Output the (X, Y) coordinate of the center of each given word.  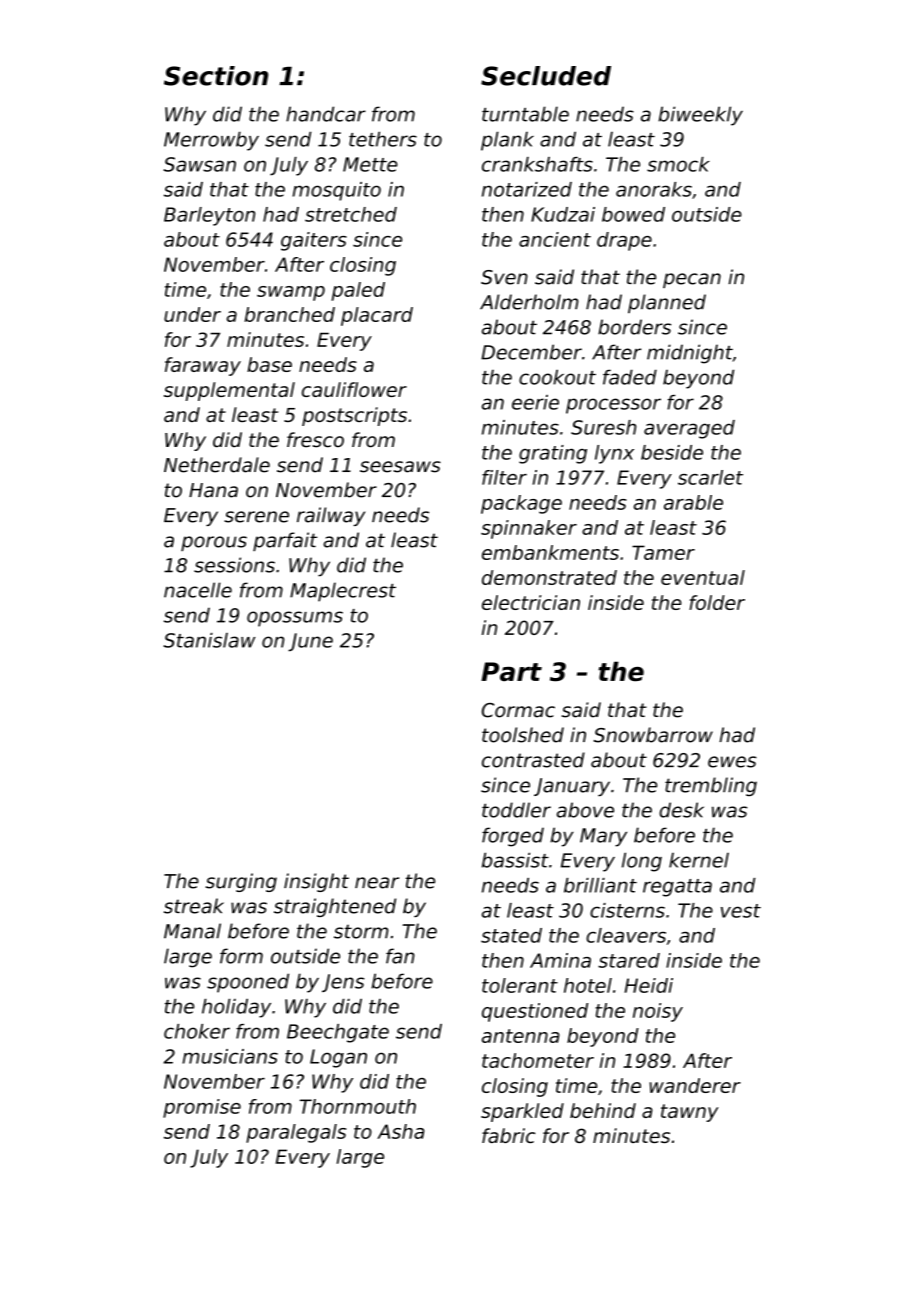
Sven (504, 277)
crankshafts (537, 164)
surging (241, 882)
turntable (525, 114)
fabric (508, 1135)
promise (202, 1108)
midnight (690, 354)
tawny (689, 1113)
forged (513, 837)
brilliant (600, 885)
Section (216, 76)
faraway (203, 366)
